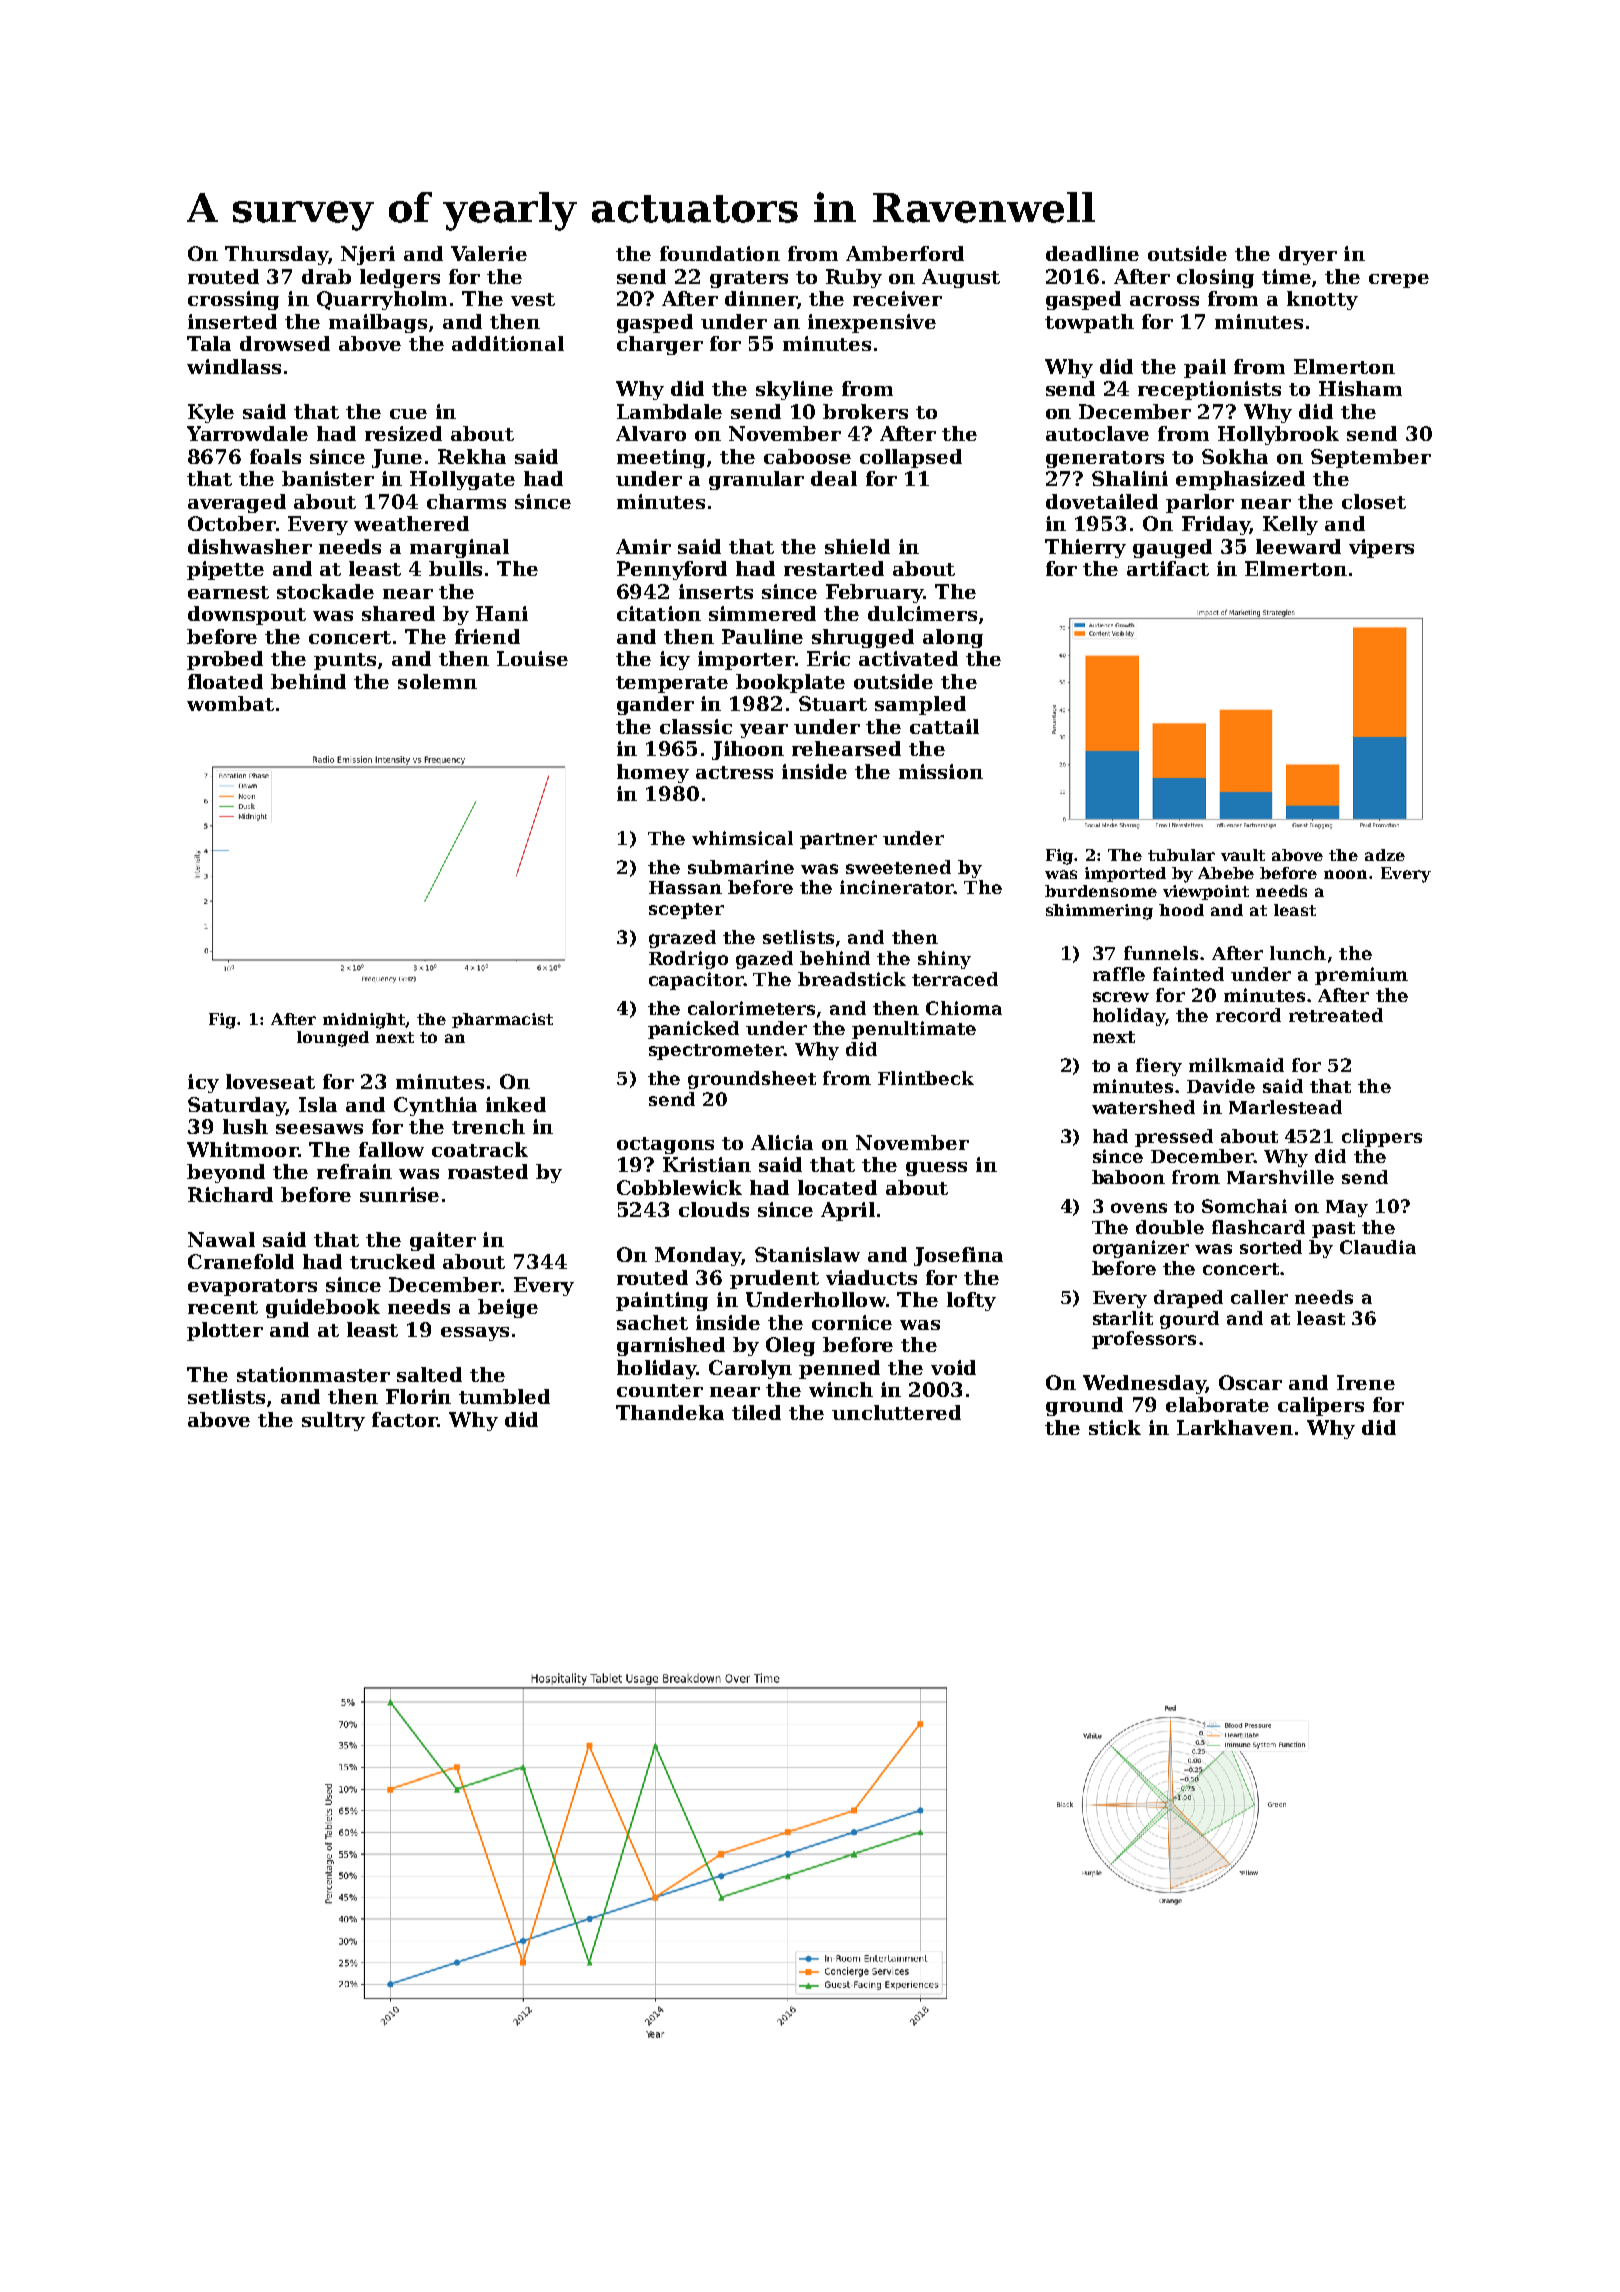 The width and height of the screenshot is (1620, 2292). What do you see at coordinates (920, 705) in the screenshot?
I see `sampled` at bounding box center [920, 705].
